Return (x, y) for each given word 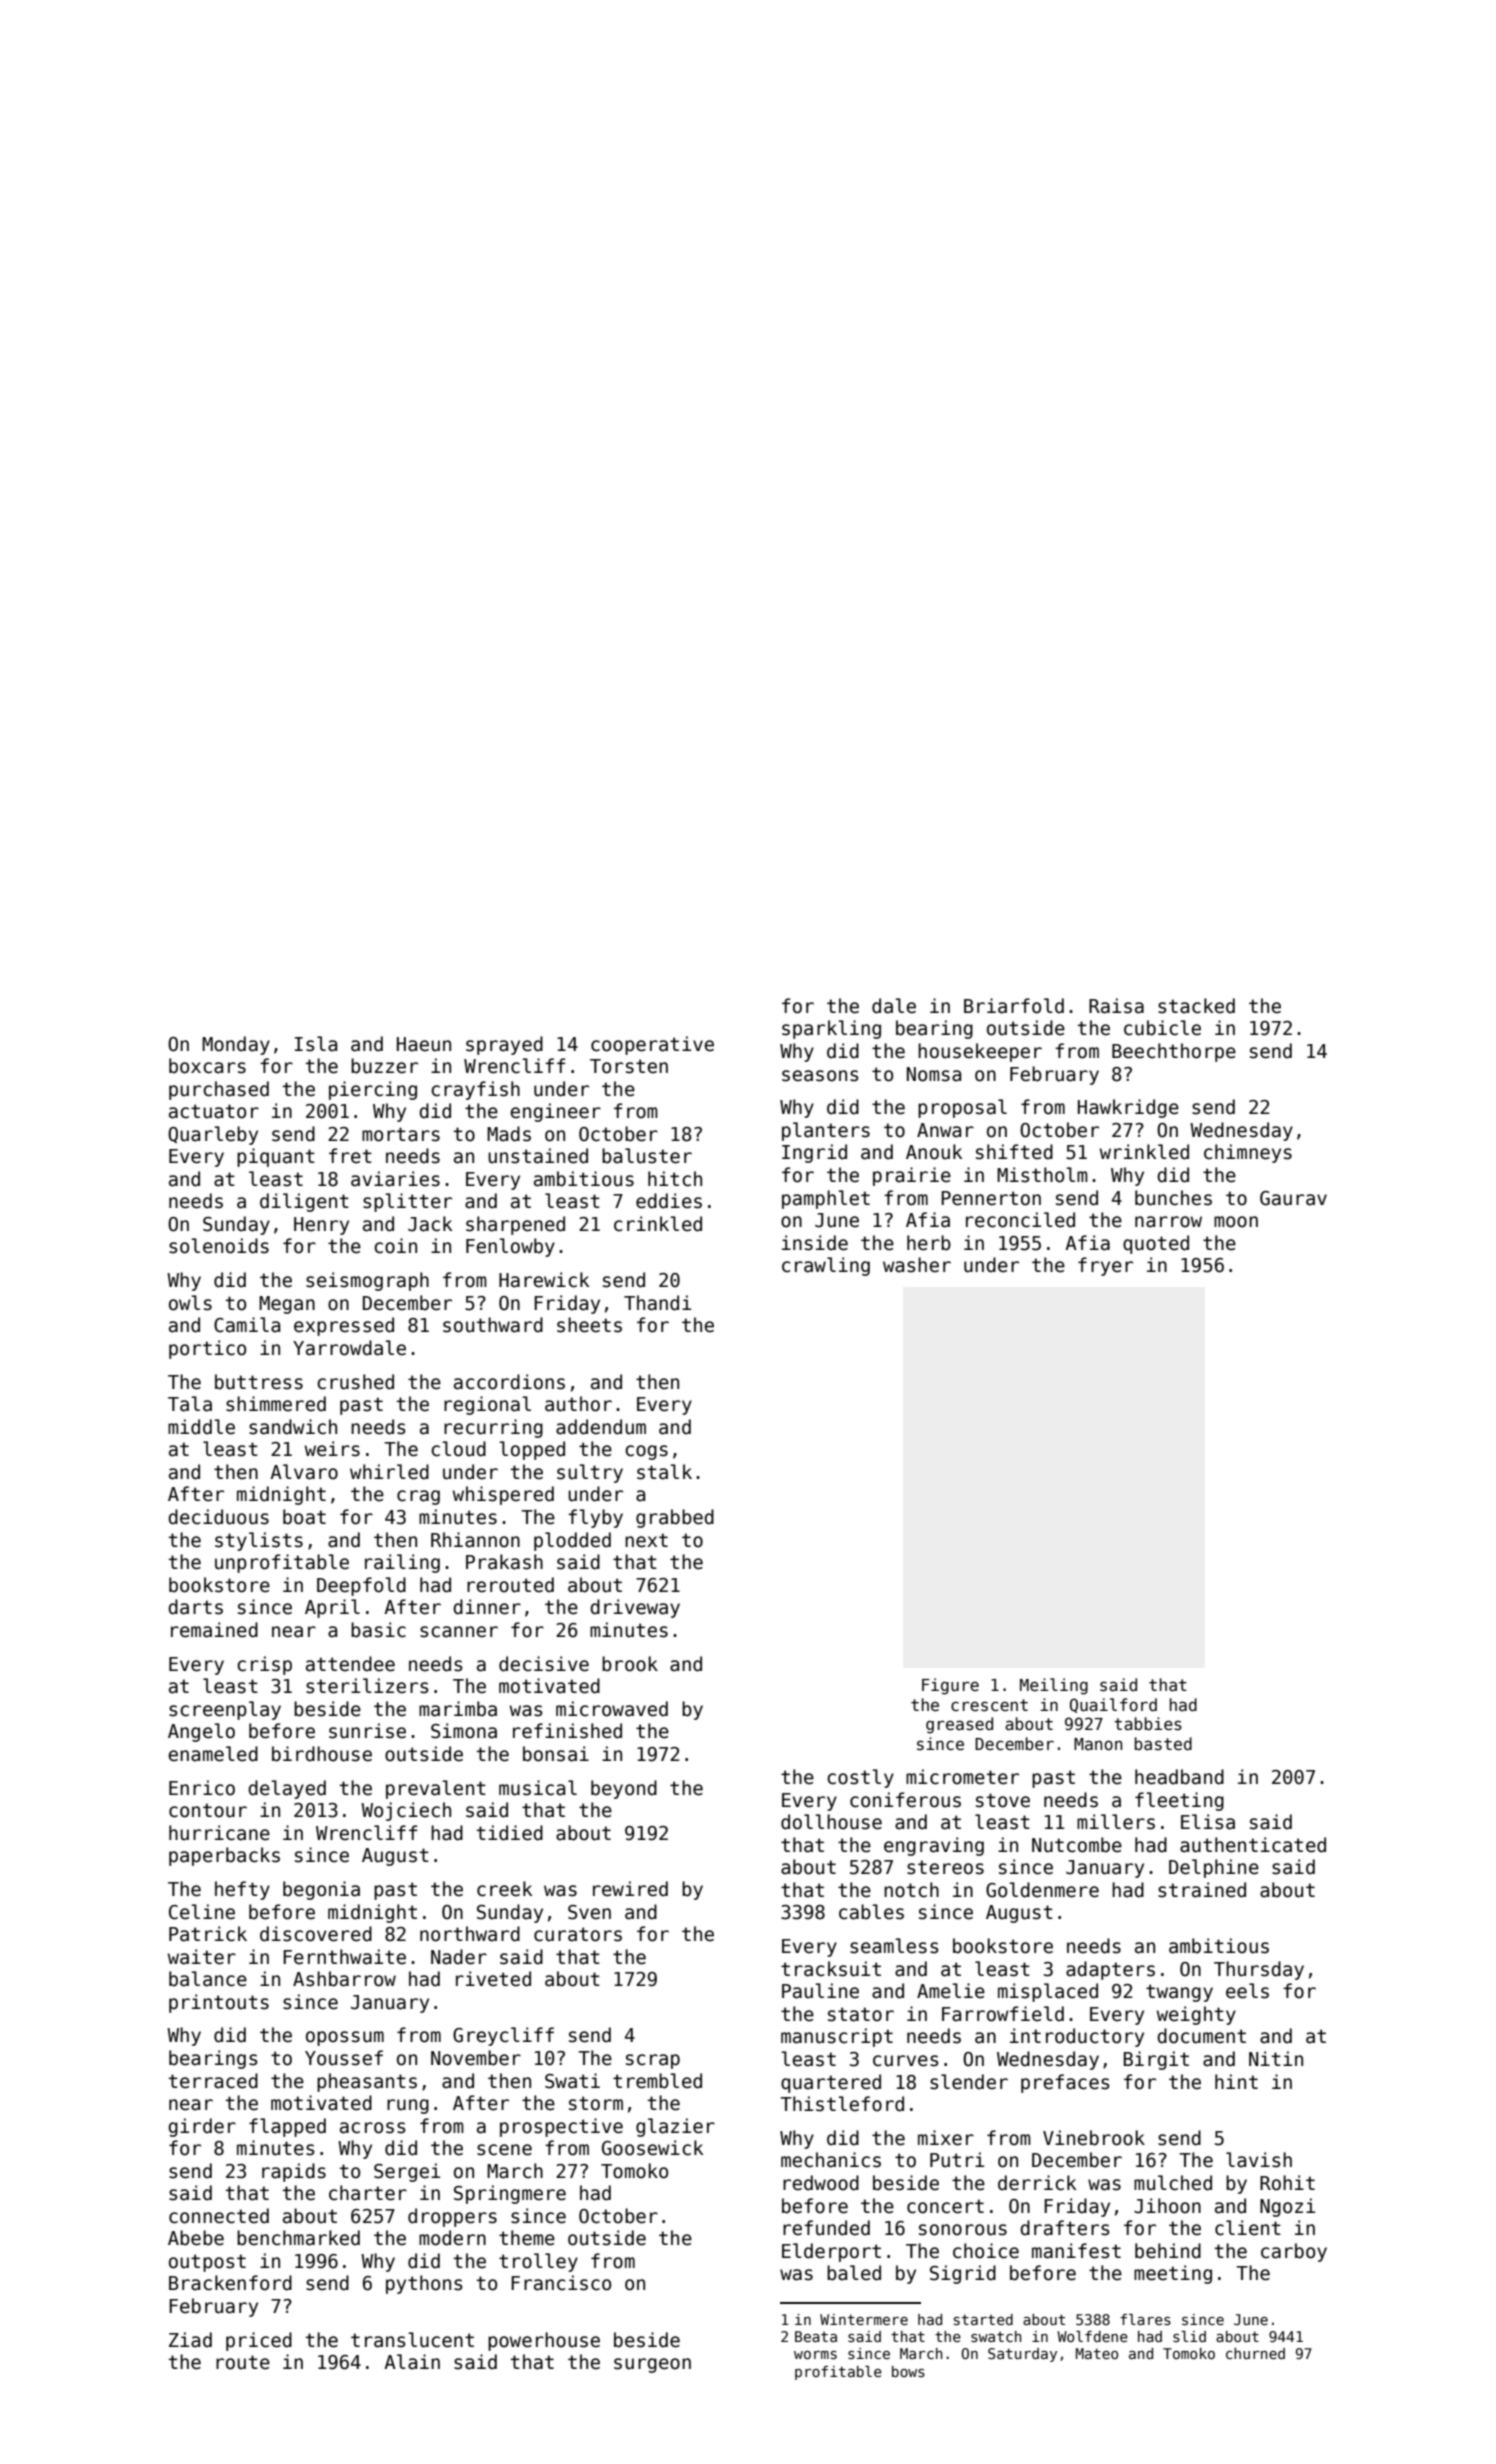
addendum (601, 1427)
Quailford (1113, 1705)
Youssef (344, 2058)
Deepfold (361, 1586)
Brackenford (230, 2283)
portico (207, 1349)
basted (1163, 1743)
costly (860, 1778)
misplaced (1048, 1992)
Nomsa (934, 1074)
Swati (572, 2081)
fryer (1105, 1266)
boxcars (207, 1066)
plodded (572, 1541)
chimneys (1248, 1153)
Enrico (202, 1788)
